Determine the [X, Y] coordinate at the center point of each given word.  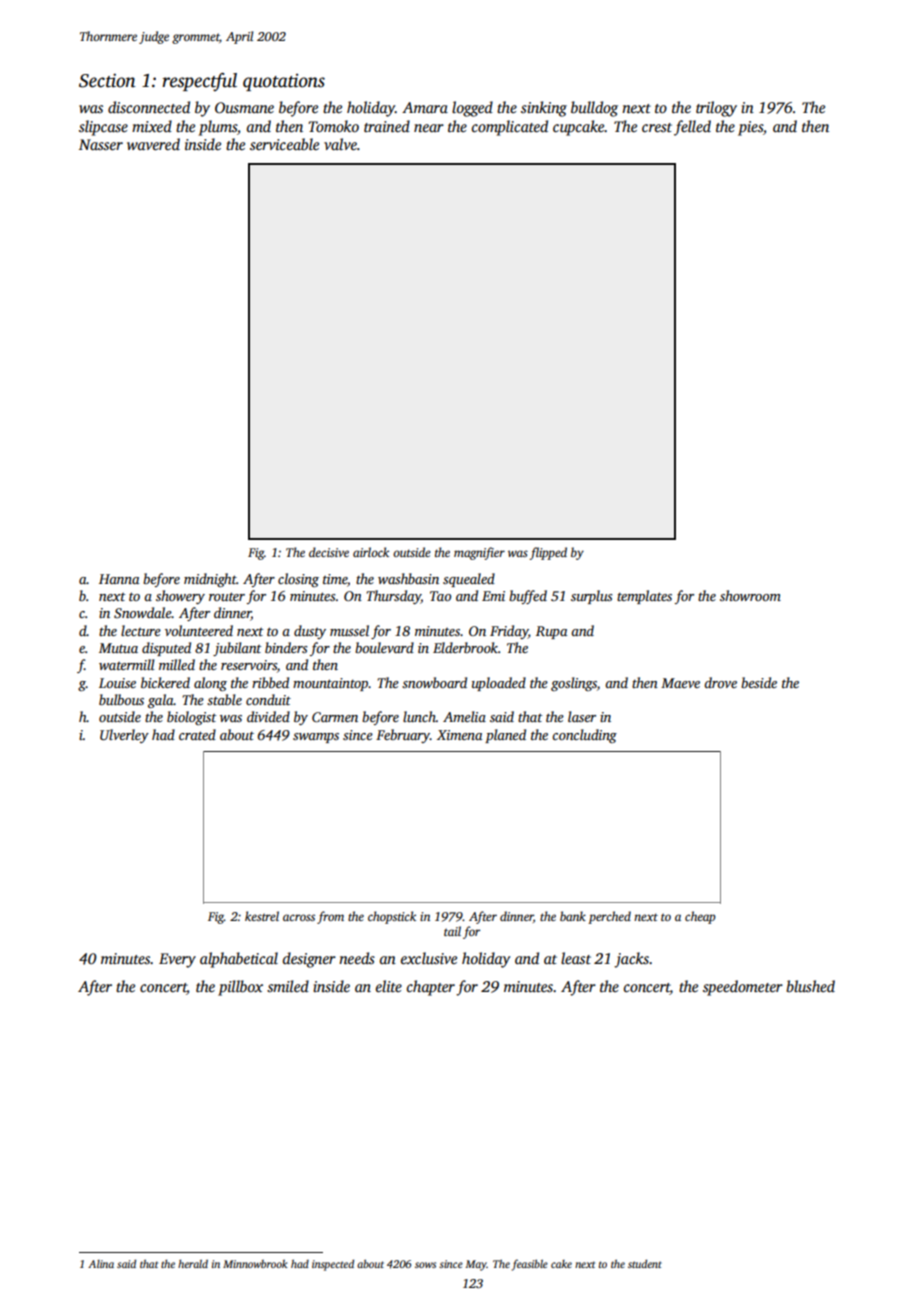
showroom [750, 595]
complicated [510, 128]
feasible [530, 1265]
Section [107, 80]
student [645, 1264]
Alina [101, 1264]
